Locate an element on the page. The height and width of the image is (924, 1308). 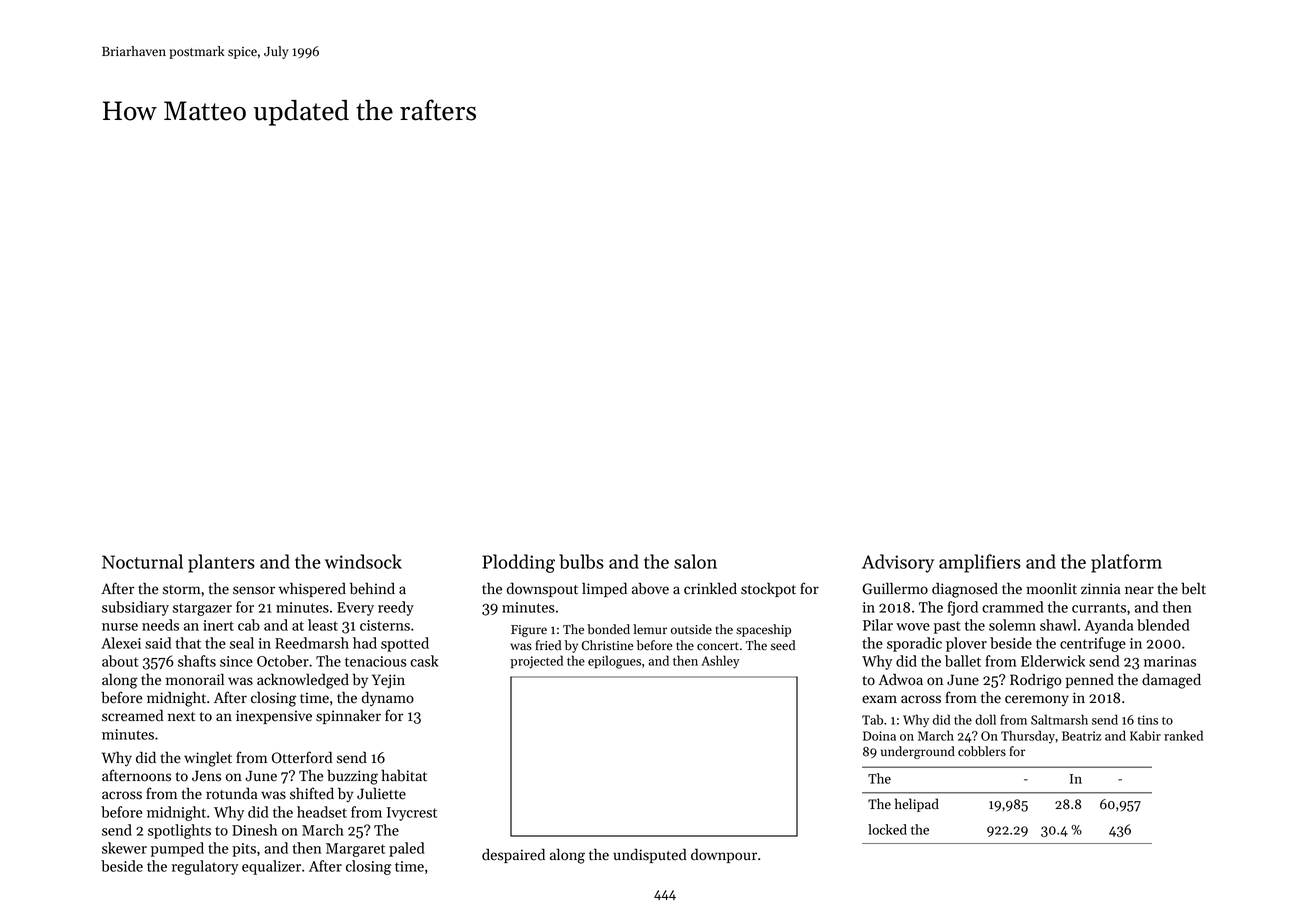
Beatriz is located at coordinates (1081, 736).
